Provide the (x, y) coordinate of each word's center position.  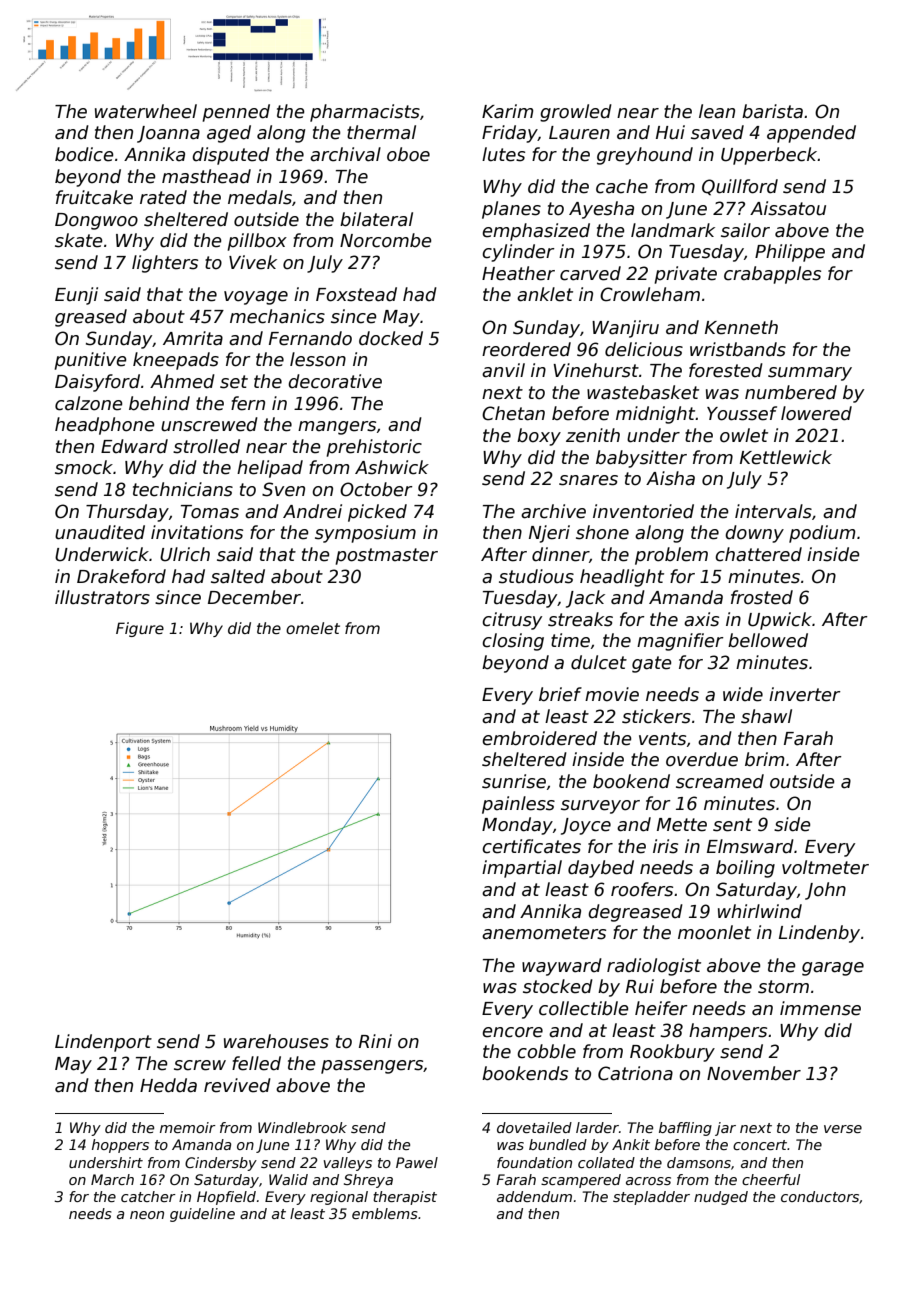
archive (553, 511)
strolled (206, 446)
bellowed (768, 640)
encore (512, 1032)
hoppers (120, 1146)
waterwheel (146, 111)
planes (511, 210)
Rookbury (672, 1053)
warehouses (276, 1041)
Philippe (790, 253)
